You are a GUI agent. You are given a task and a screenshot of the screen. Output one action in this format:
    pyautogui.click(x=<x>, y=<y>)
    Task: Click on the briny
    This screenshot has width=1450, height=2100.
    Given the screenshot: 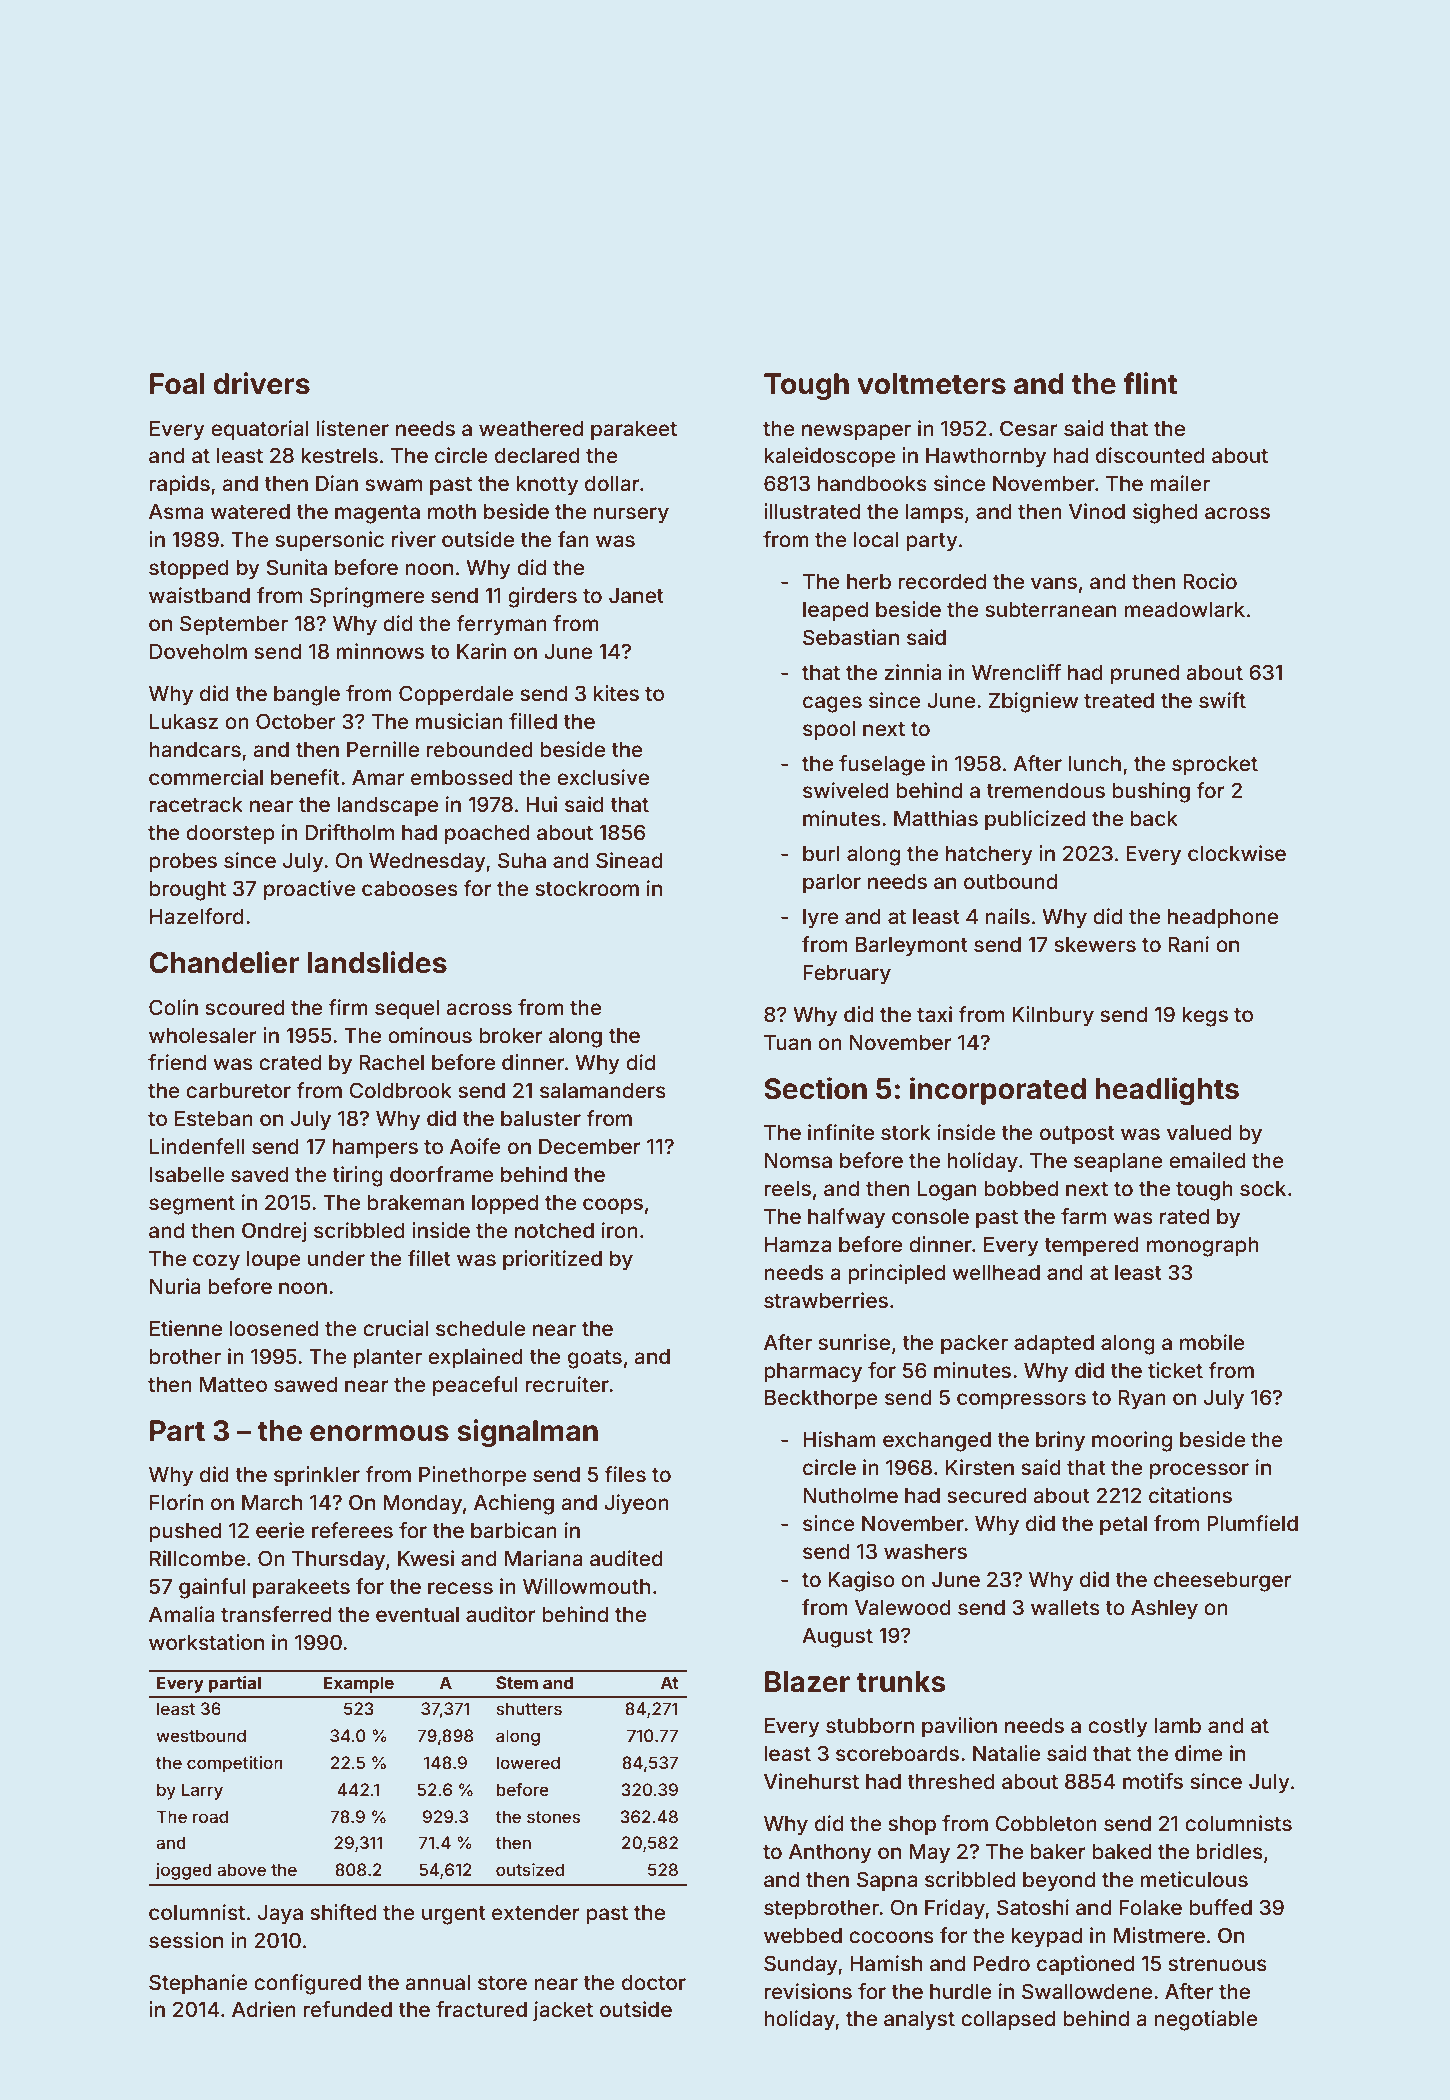 What is the action you would take?
    pyautogui.click(x=1060, y=1441)
